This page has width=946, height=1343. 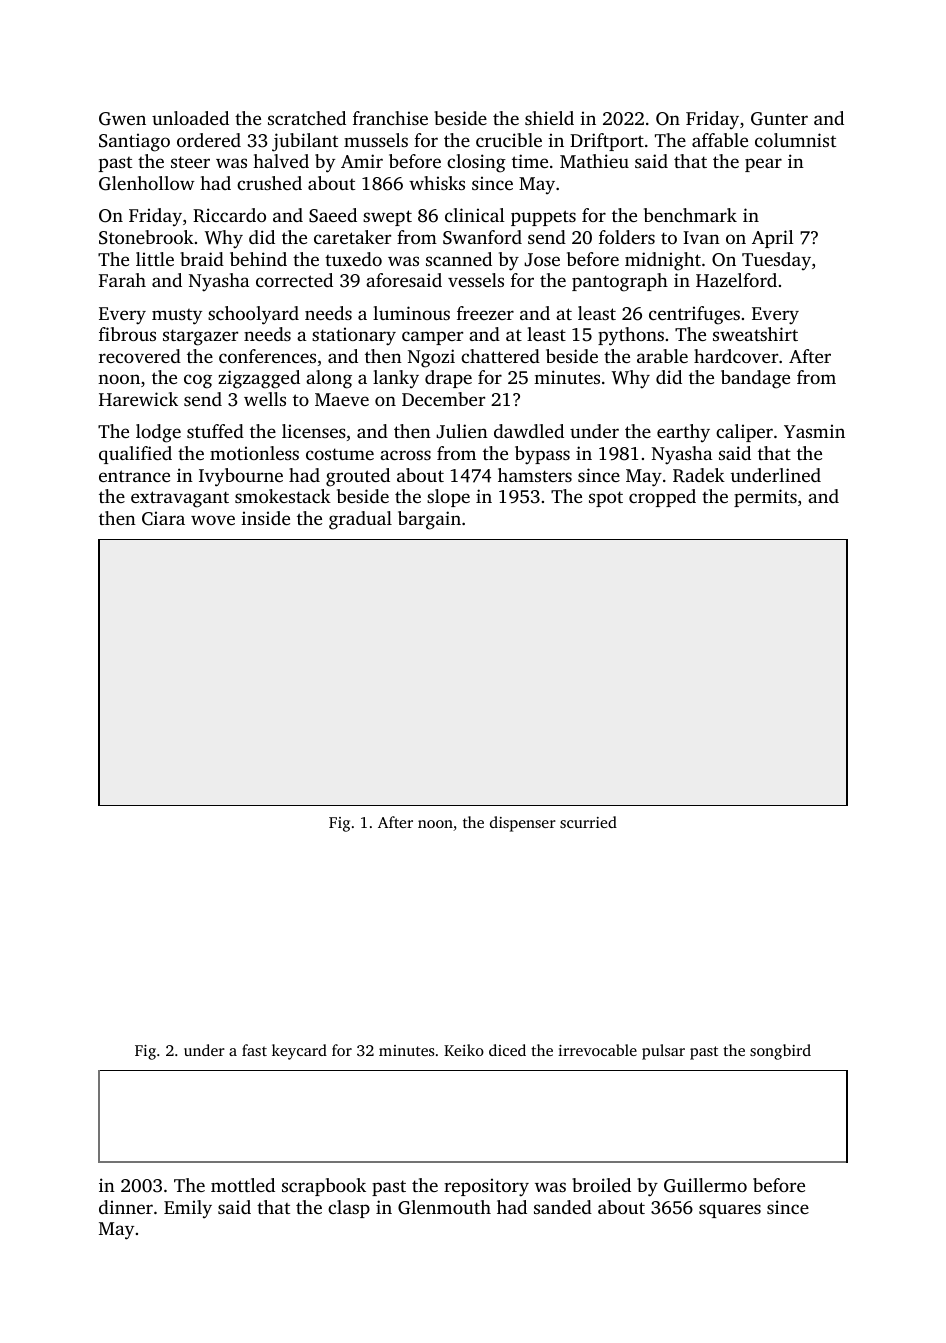 What do you see at coordinates (563, 1207) in the page?
I see `sanded` at bounding box center [563, 1207].
